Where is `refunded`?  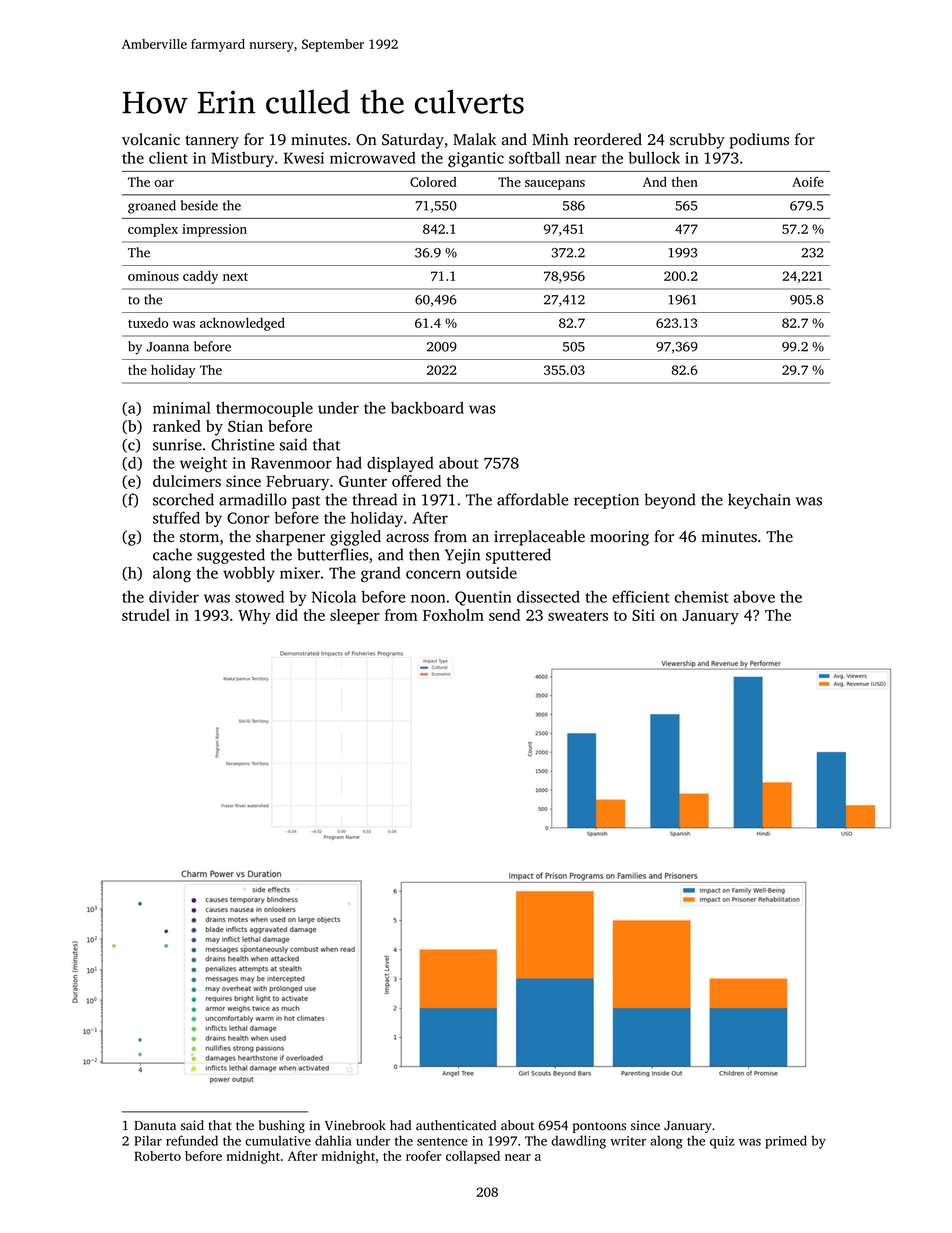 refunded is located at coordinates (192, 1140).
